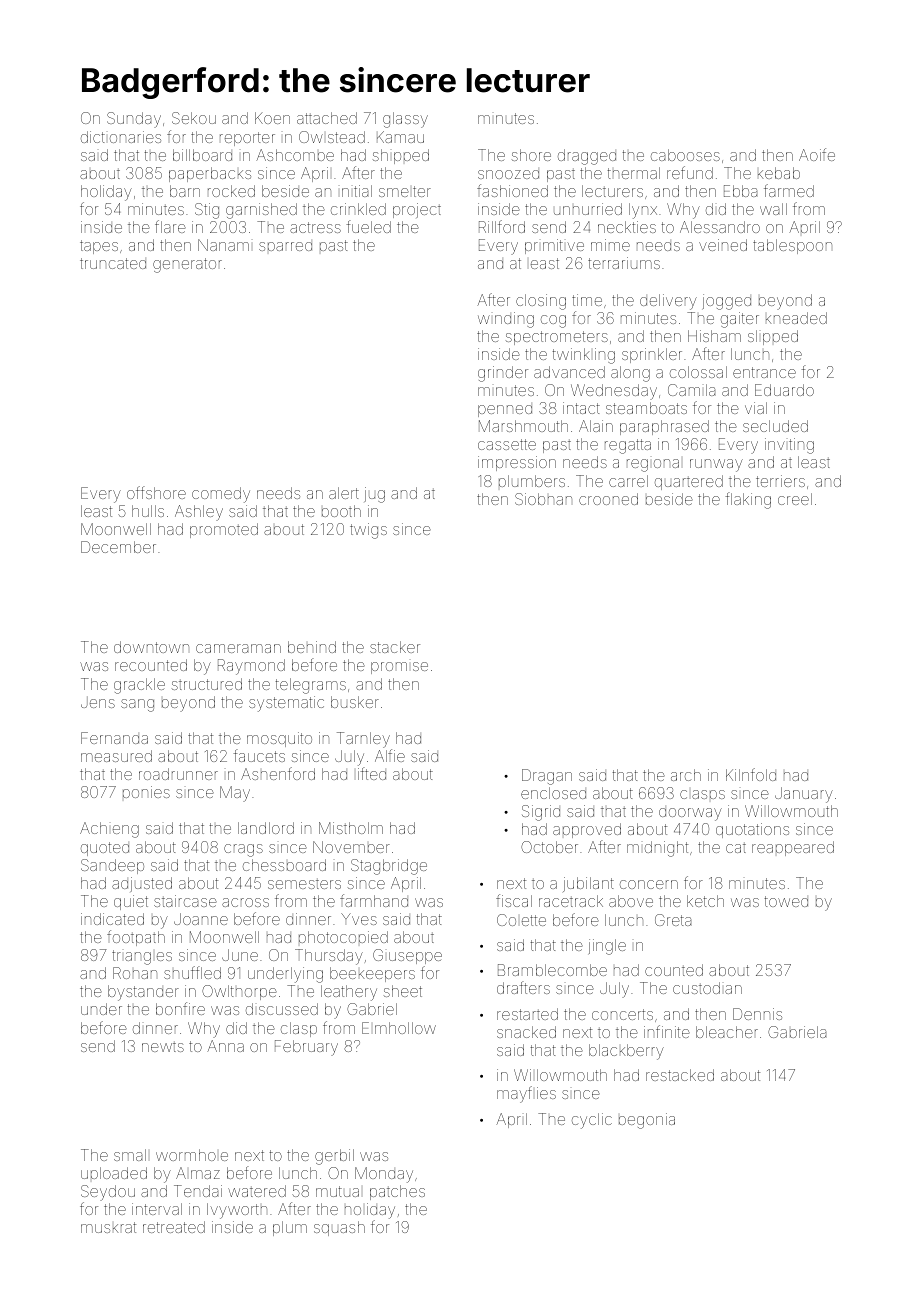  What do you see at coordinates (327, 118) in the screenshot?
I see `attached` at bounding box center [327, 118].
